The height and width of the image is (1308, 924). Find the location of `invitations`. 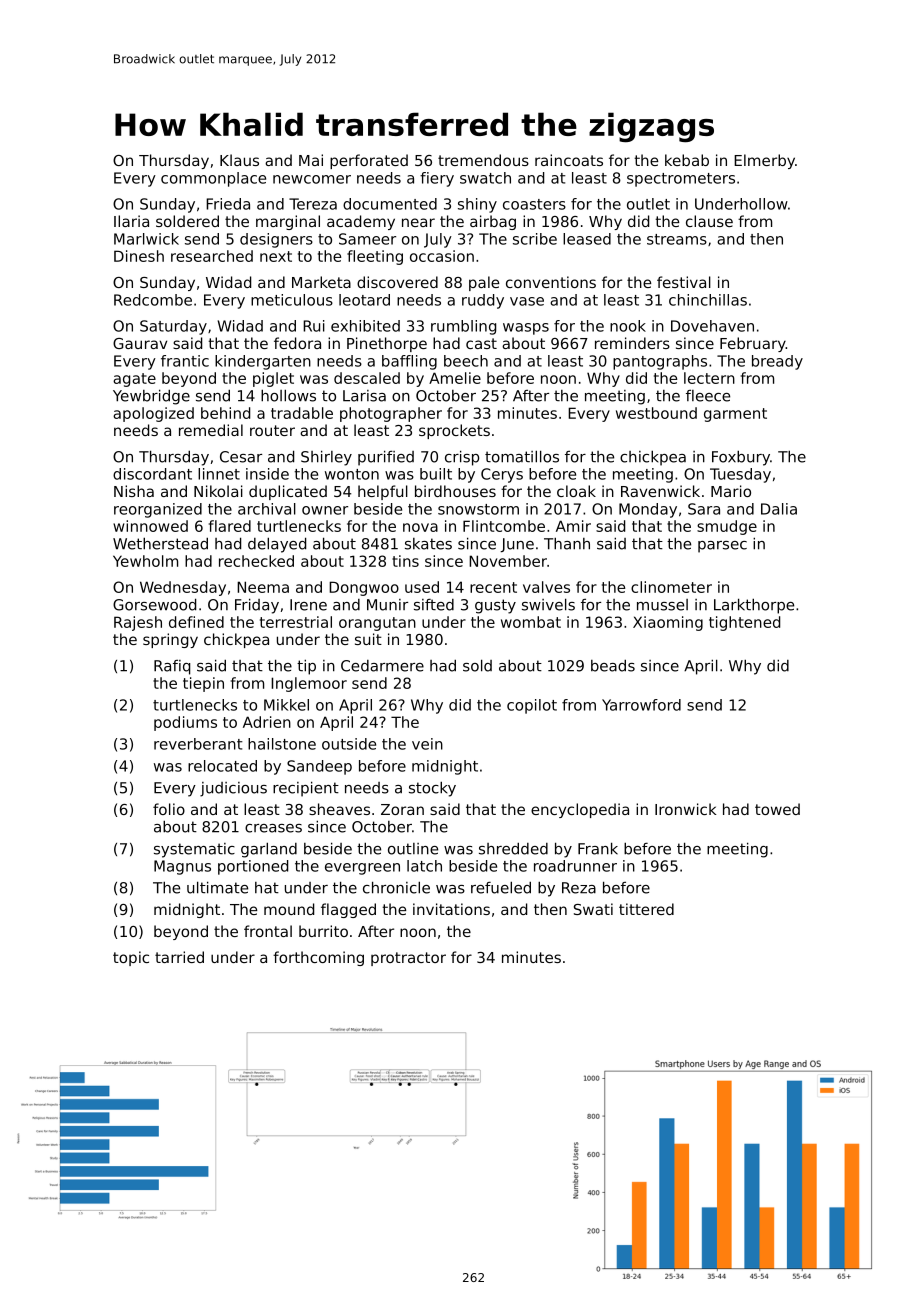

invitations is located at coordinates (451, 909).
